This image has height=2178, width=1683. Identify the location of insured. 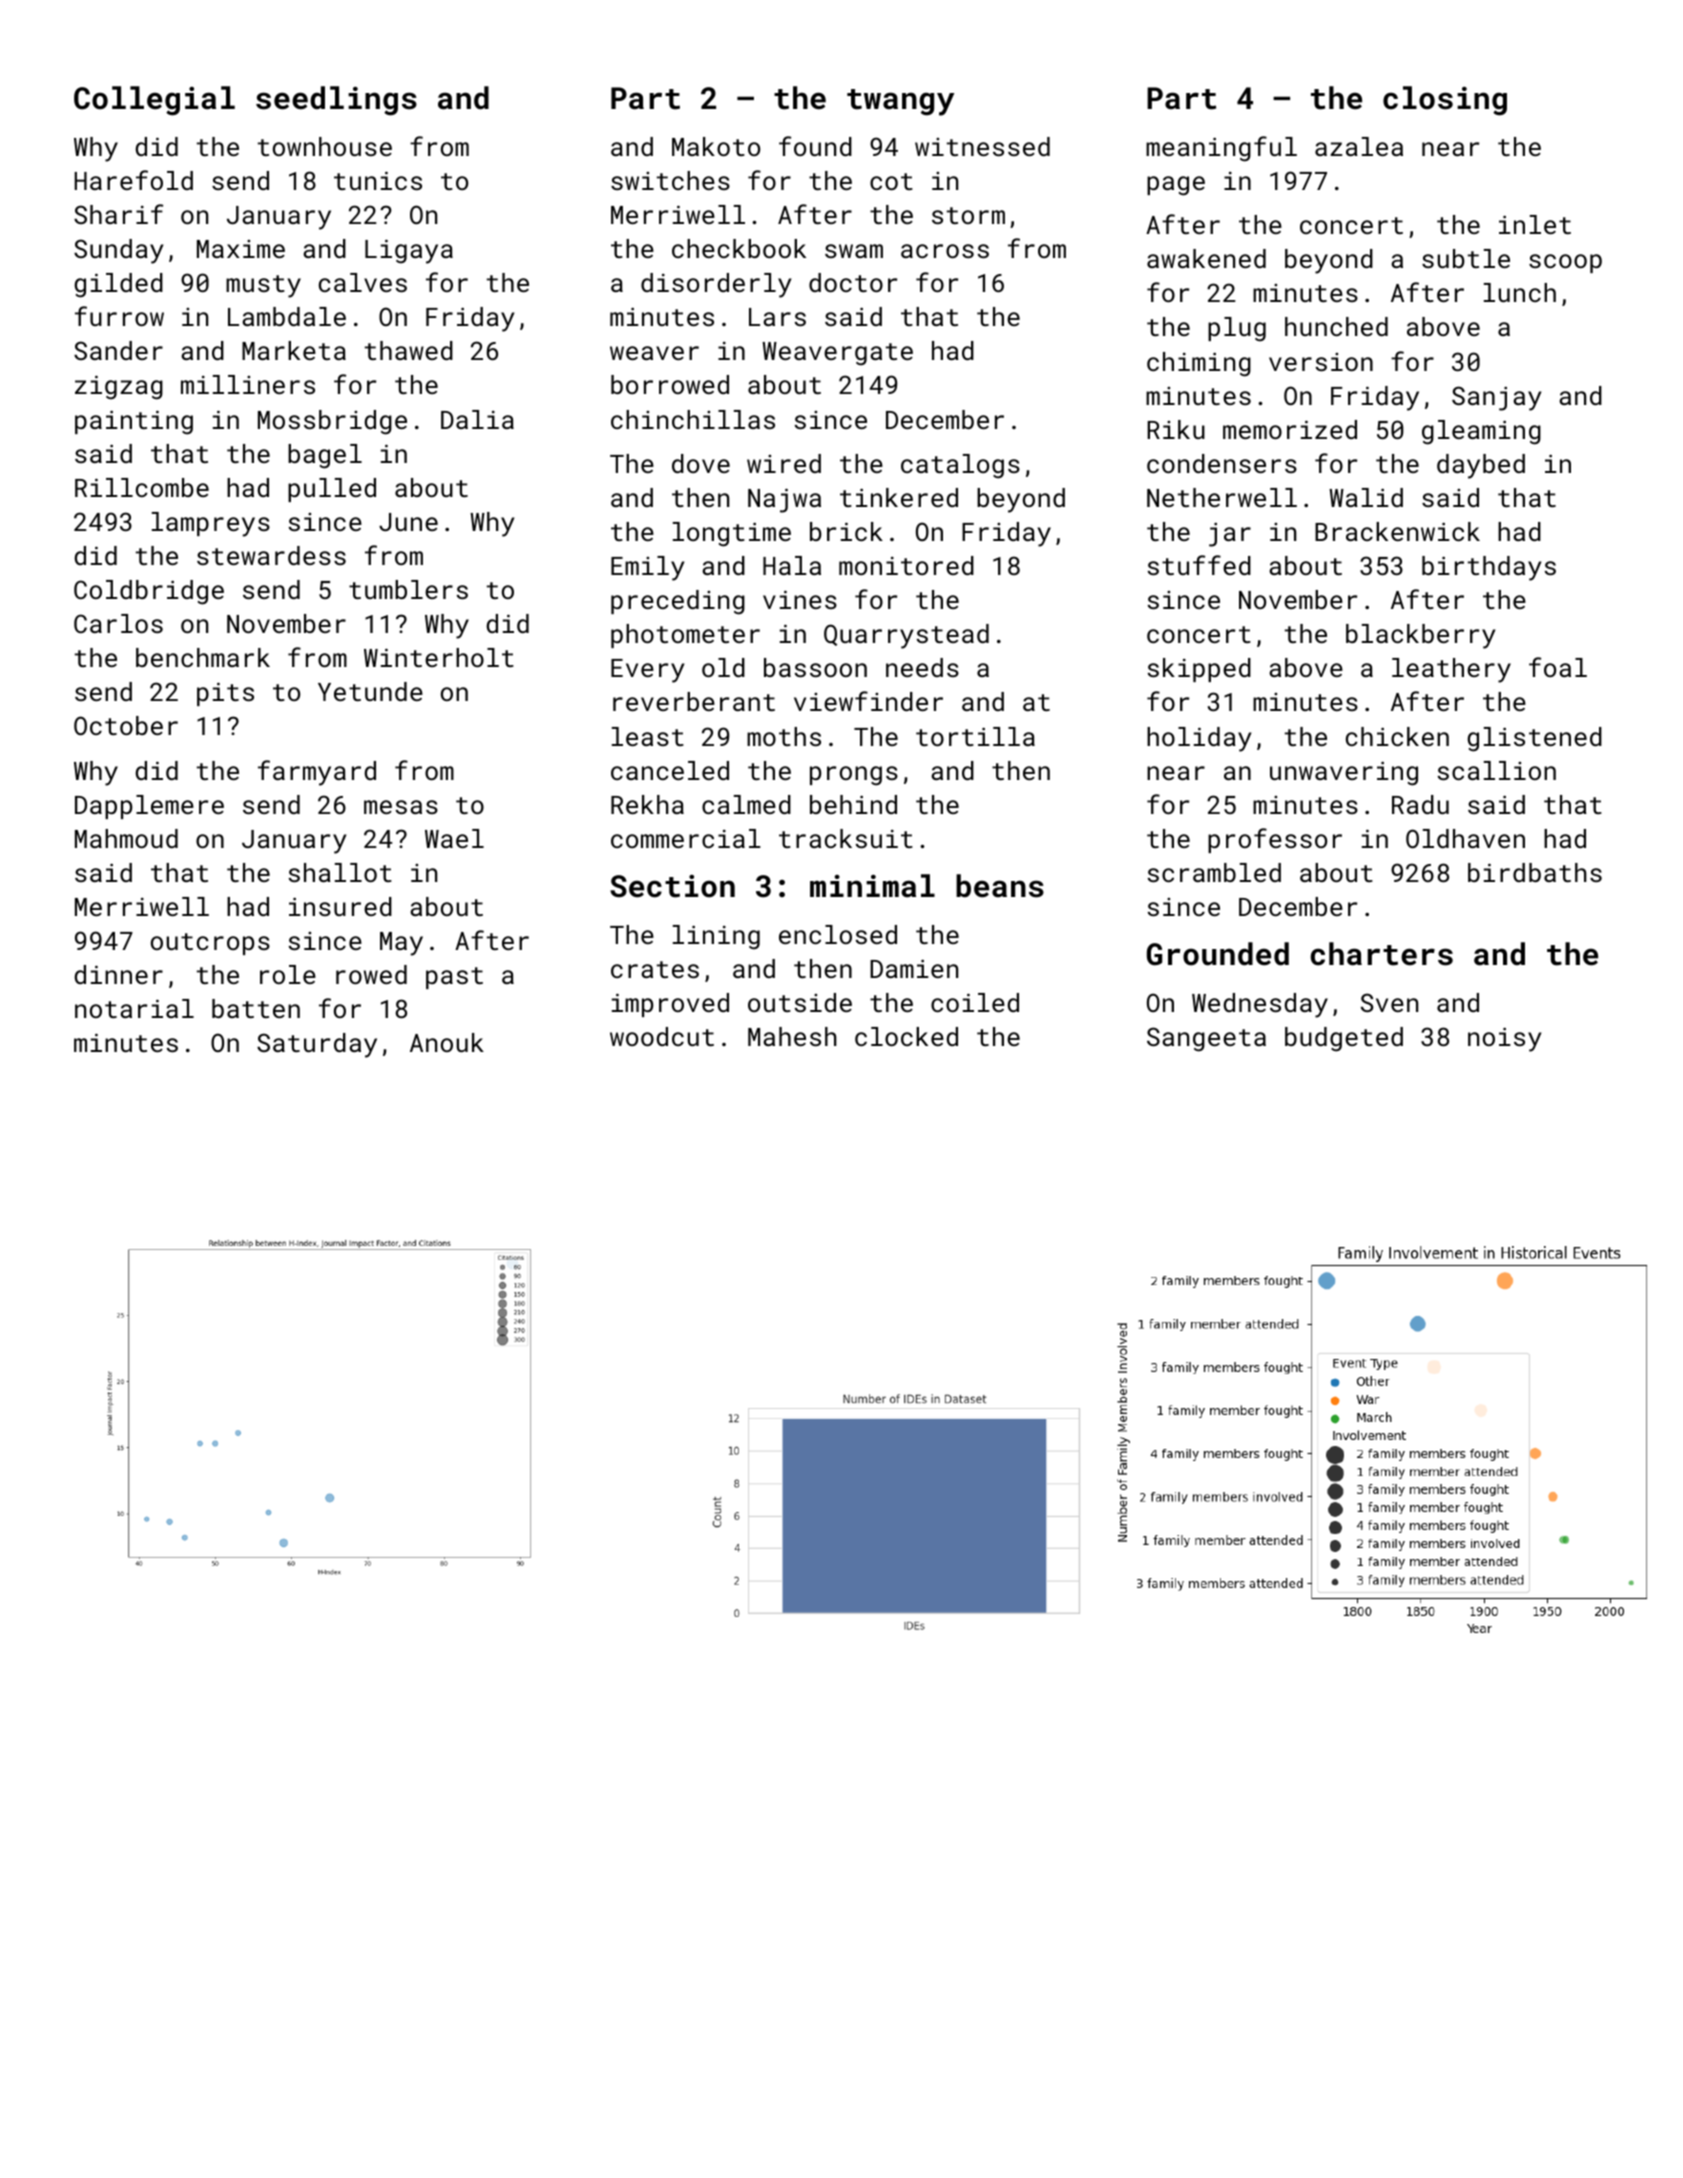
(340, 906).
